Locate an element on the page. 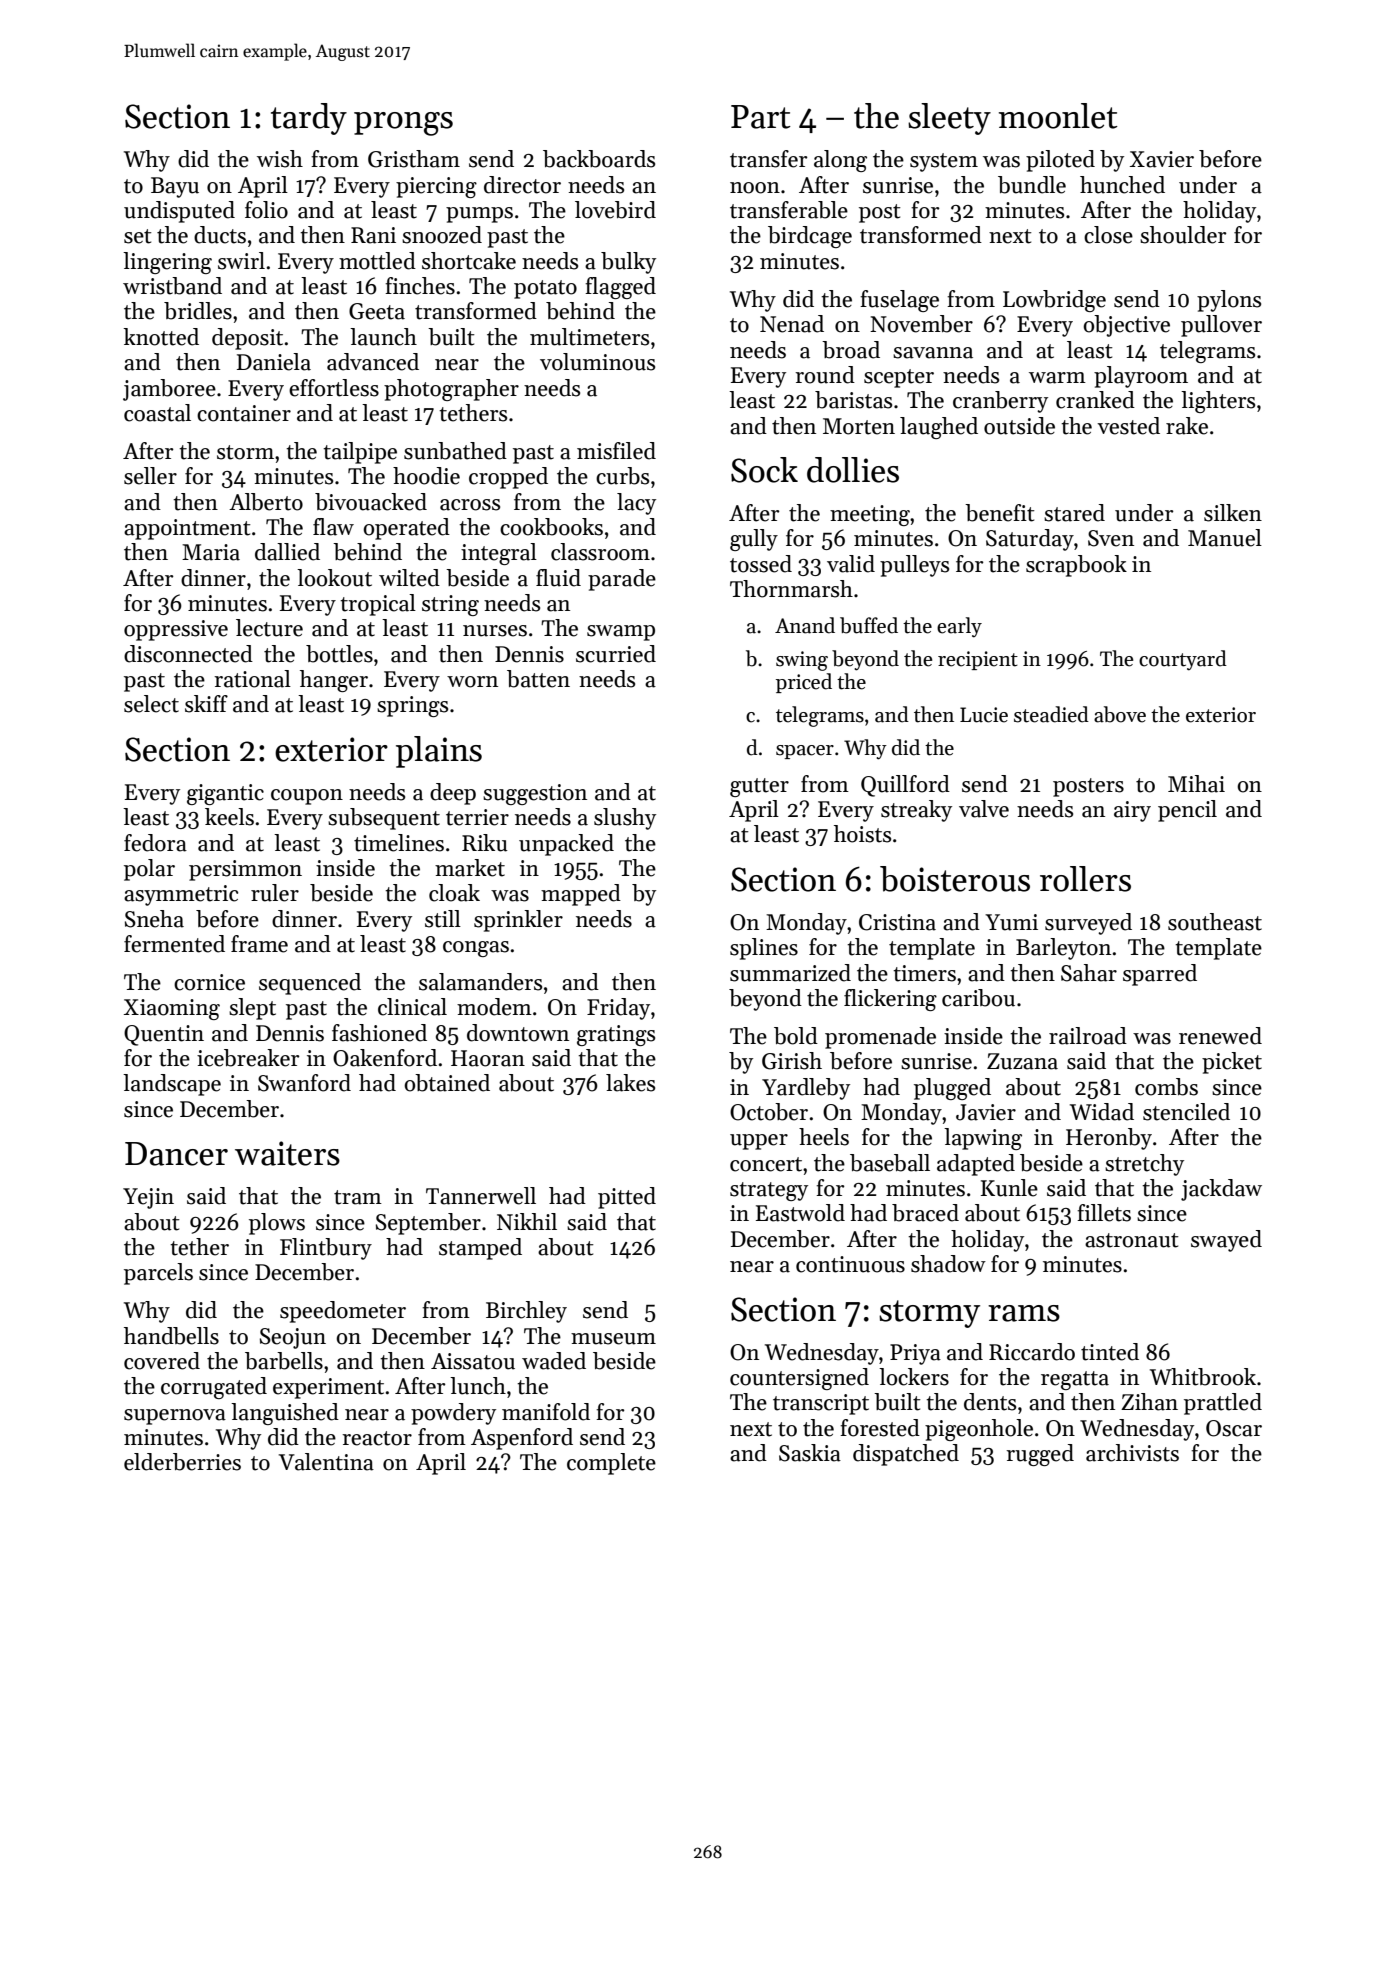 The image size is (1386, 1969). fedora is located at coordinates (155, 843).
